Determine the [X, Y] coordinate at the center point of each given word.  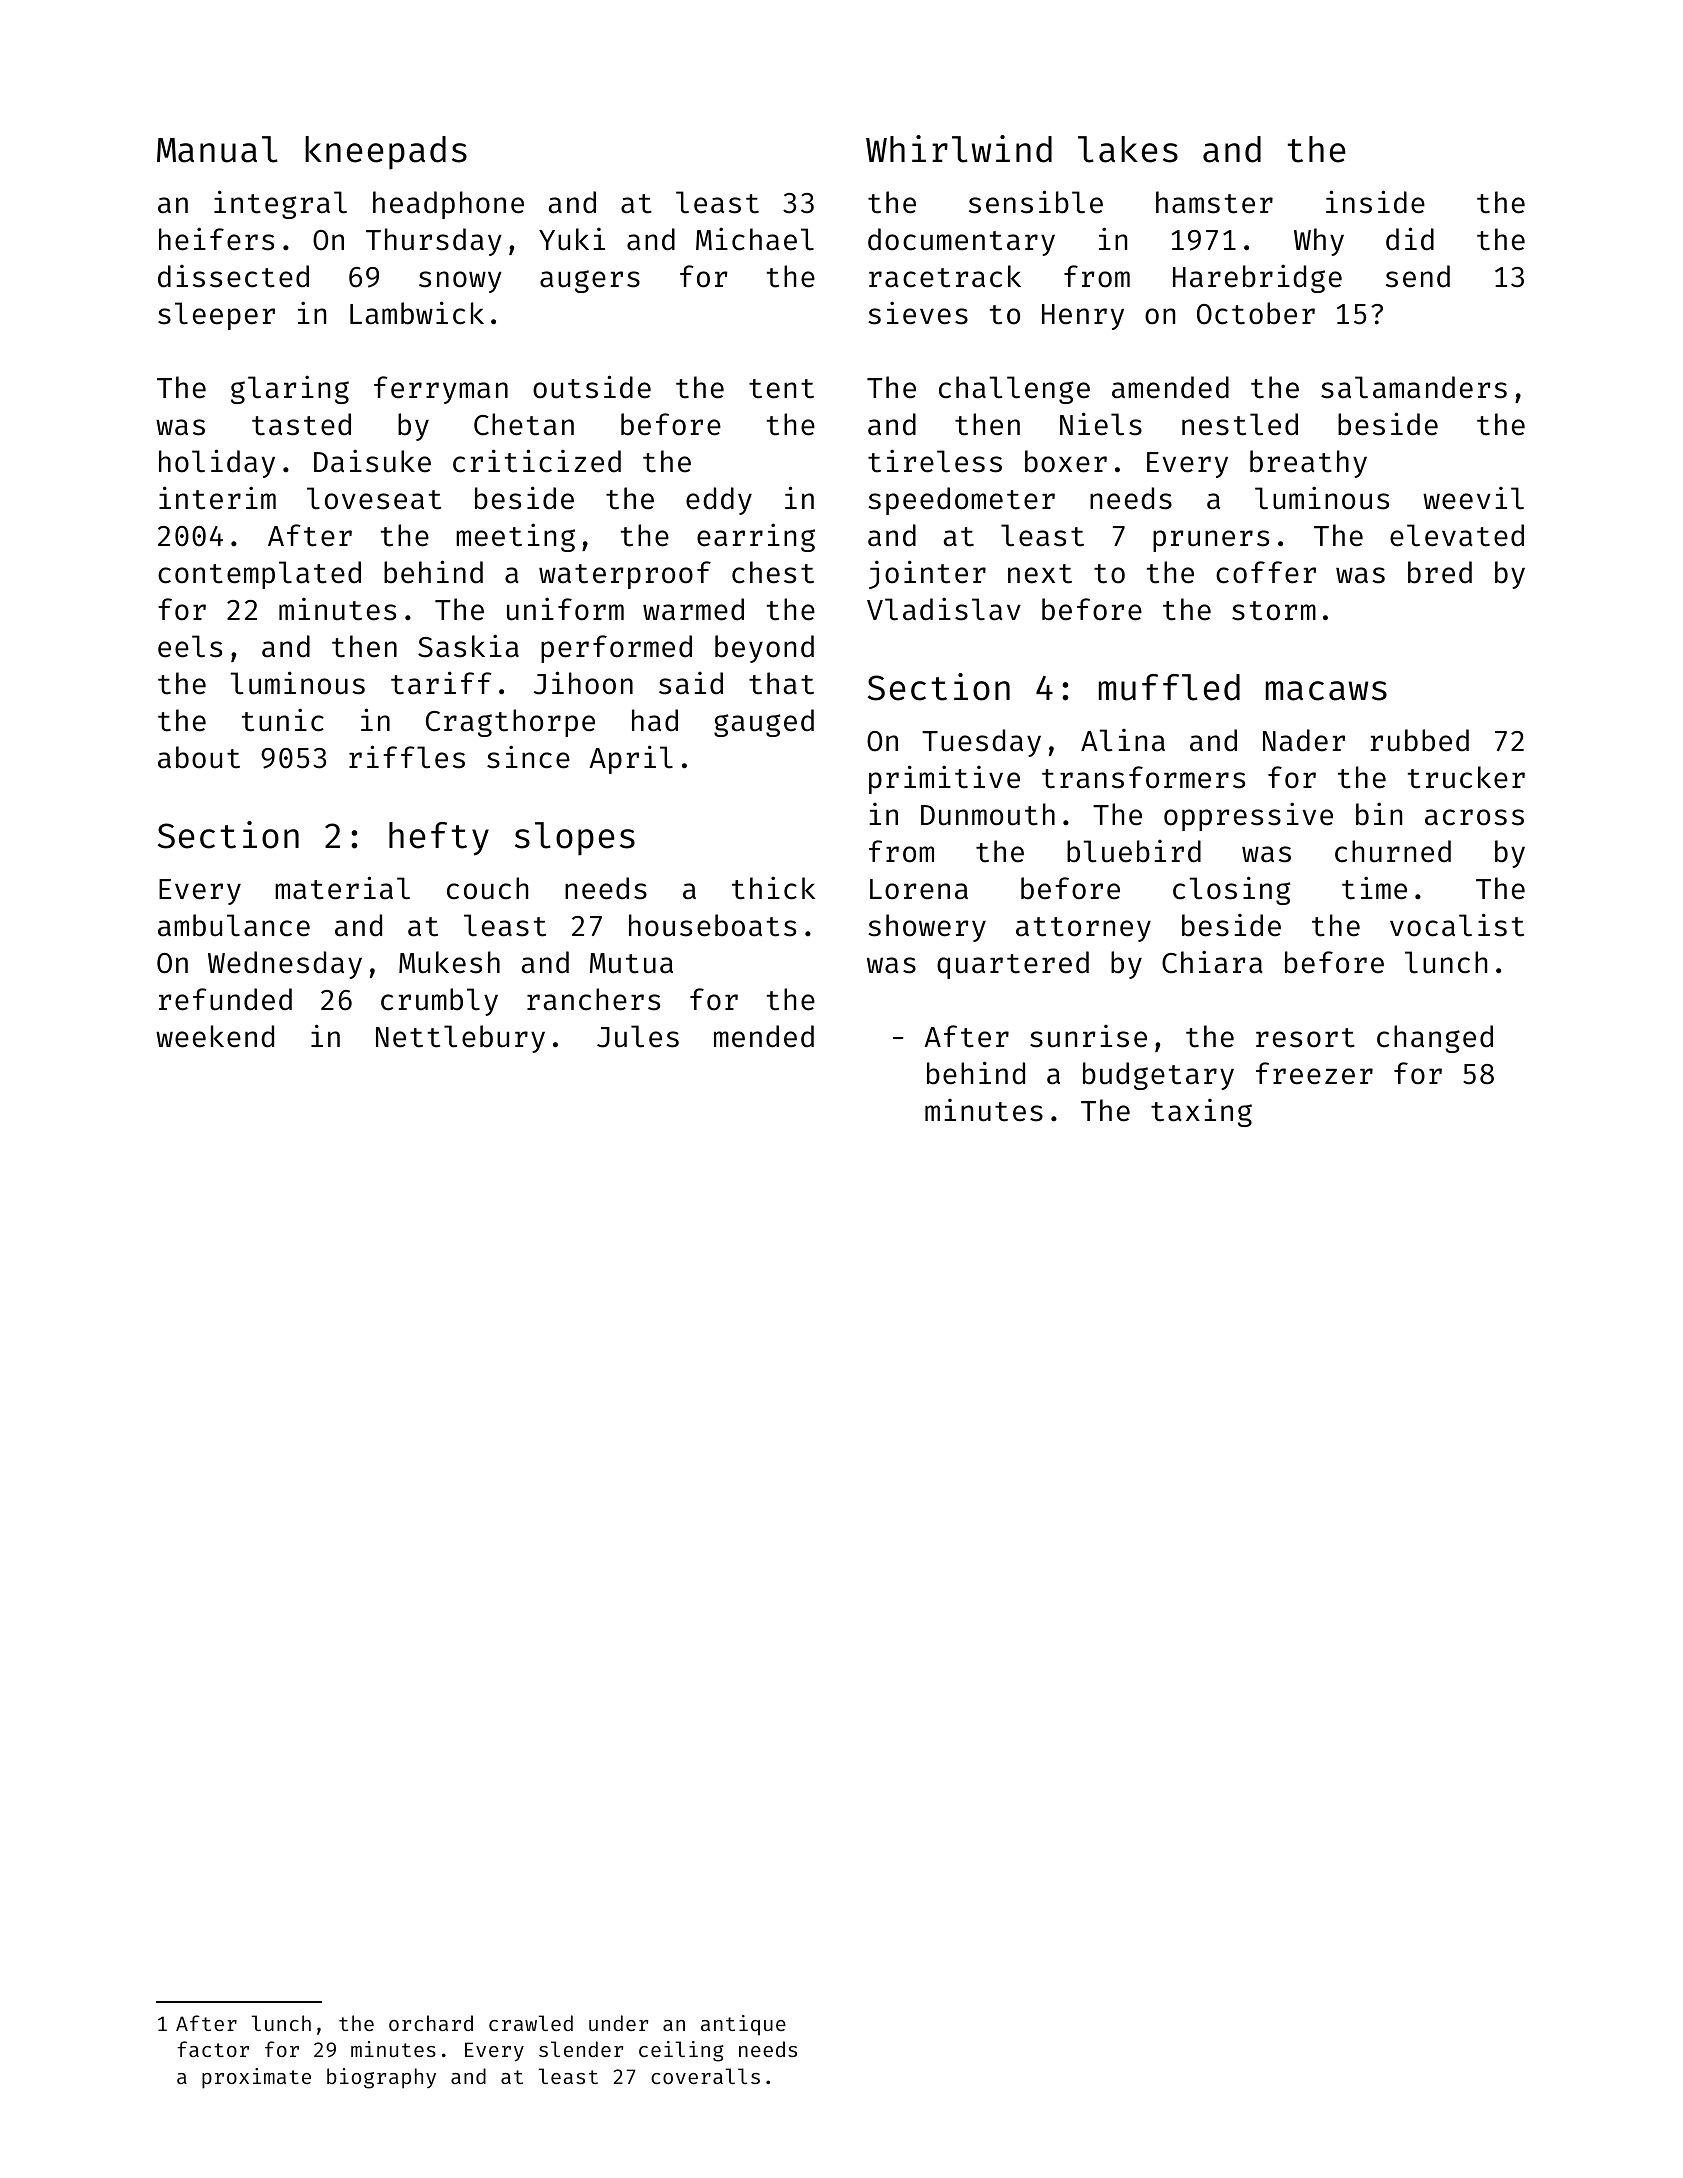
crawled [531, 2023]
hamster [1214, 202]
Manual [217, 149]
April [631, 759]
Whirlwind [959, 149]
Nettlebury [460, 1039]
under [618, 2023]
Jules [638, 1036]
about [199, 757]
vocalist [1457, 925]
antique [743, 2025]
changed [1435, 1039]
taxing [1201, 1113]
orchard [431, 2023]
